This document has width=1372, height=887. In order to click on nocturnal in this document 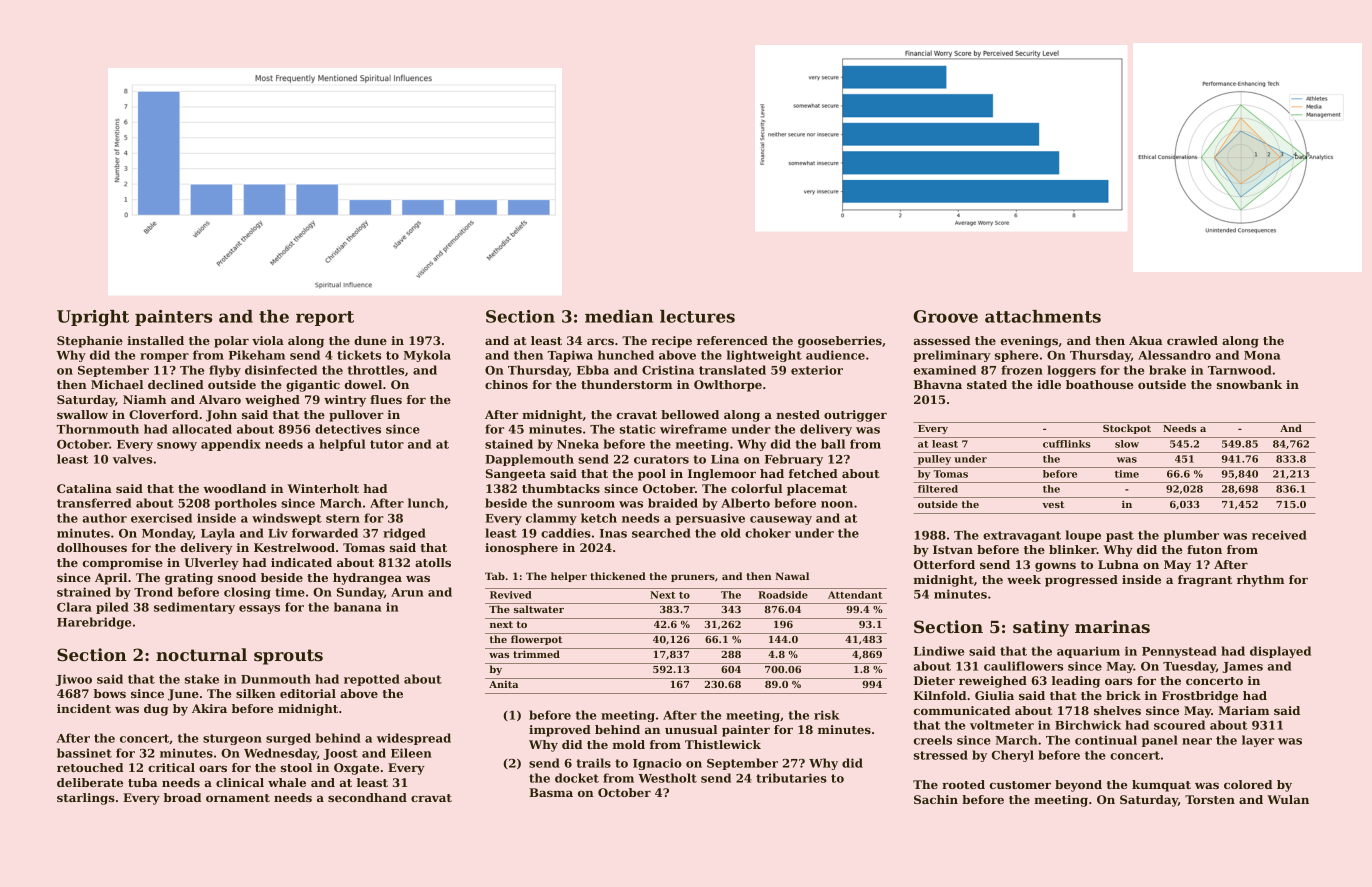, I will do `click(201, 654)`.
